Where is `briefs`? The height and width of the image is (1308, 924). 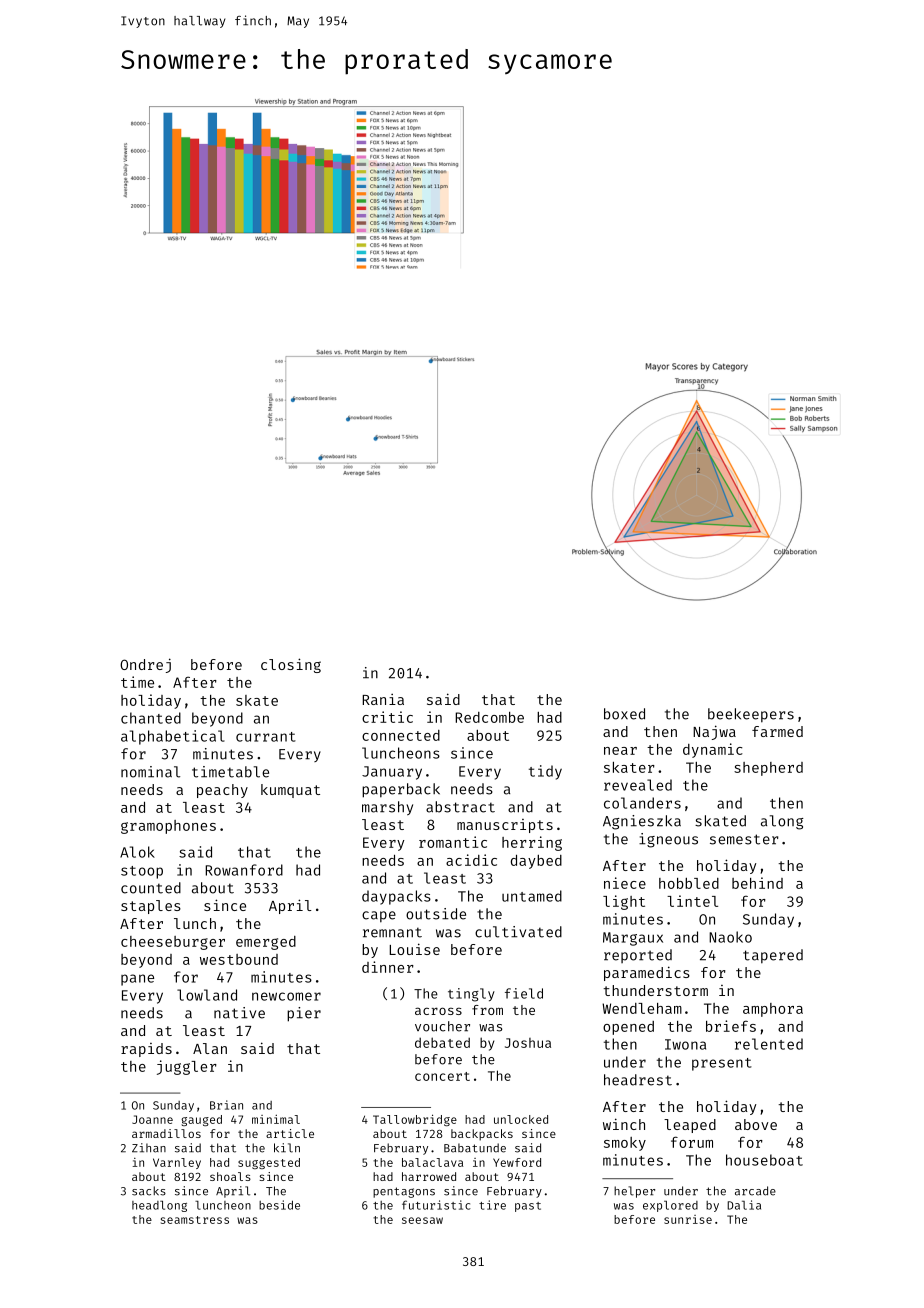
briefs is located at coordinates (731, 1026).
